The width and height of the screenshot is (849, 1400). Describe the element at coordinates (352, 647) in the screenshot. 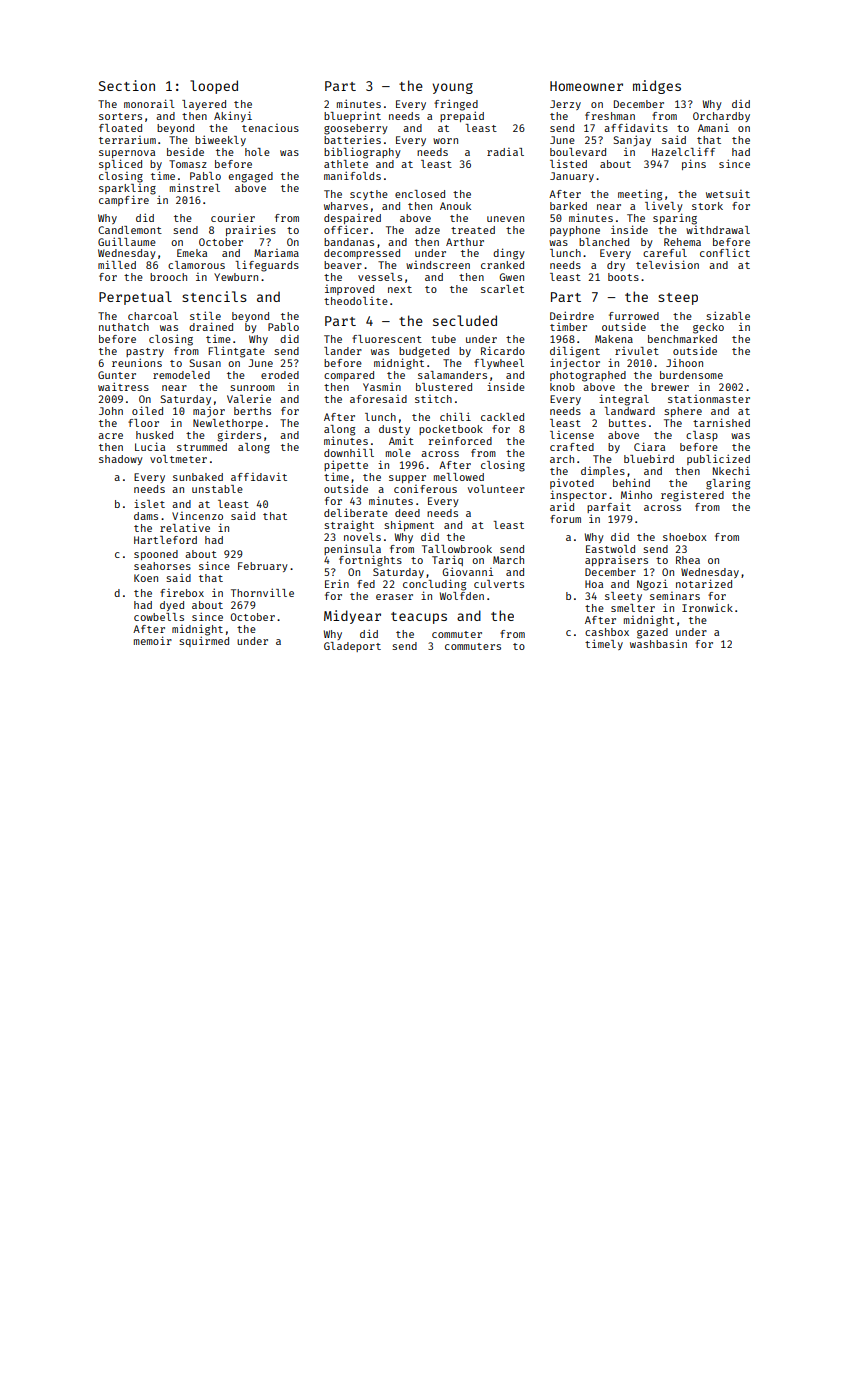

I see `Gladeport` at that location.
